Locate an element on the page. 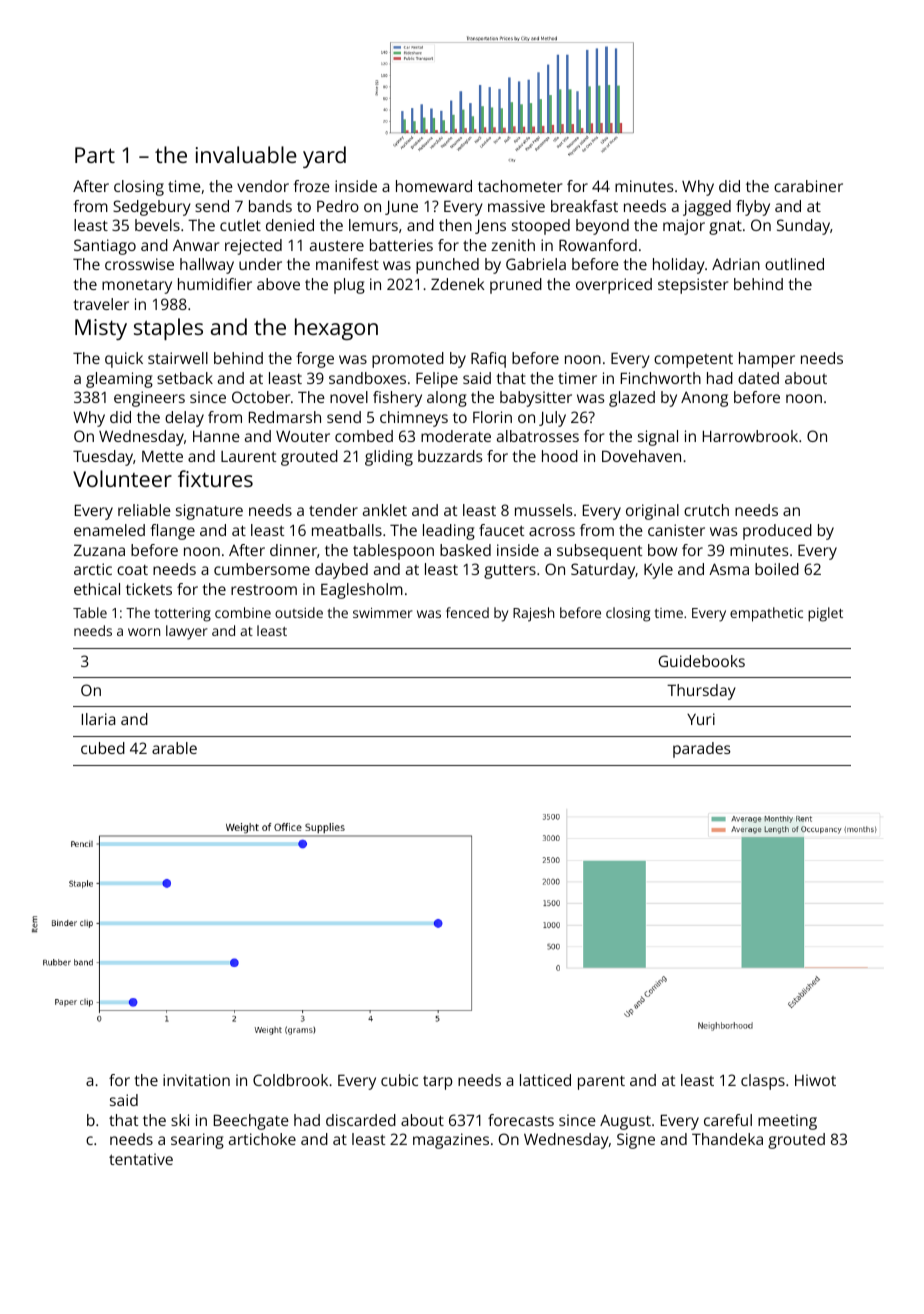  Ilaria is located at coordinates (98, 719).
